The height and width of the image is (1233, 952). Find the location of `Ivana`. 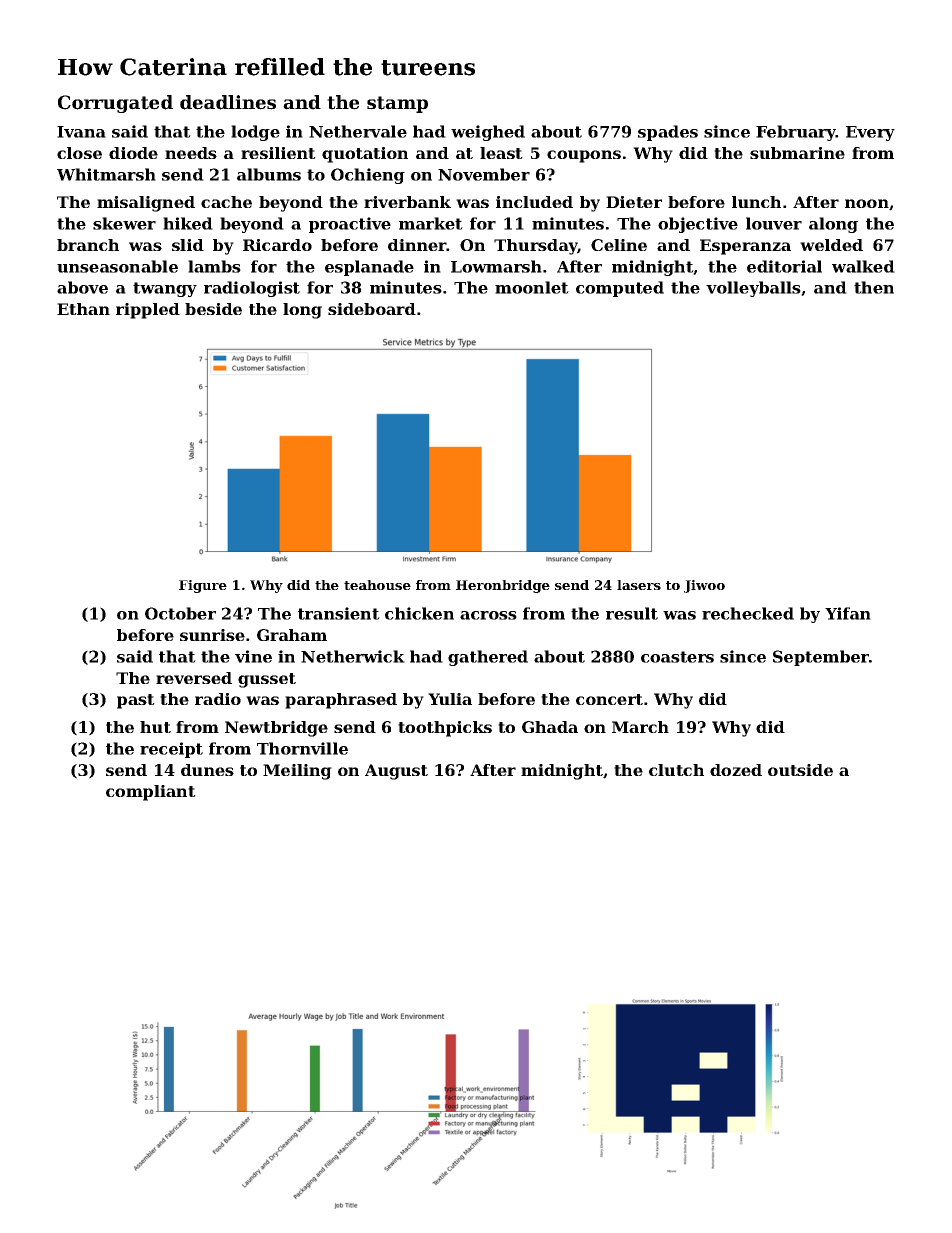

Ivana is located at coordinates (81, 132).
